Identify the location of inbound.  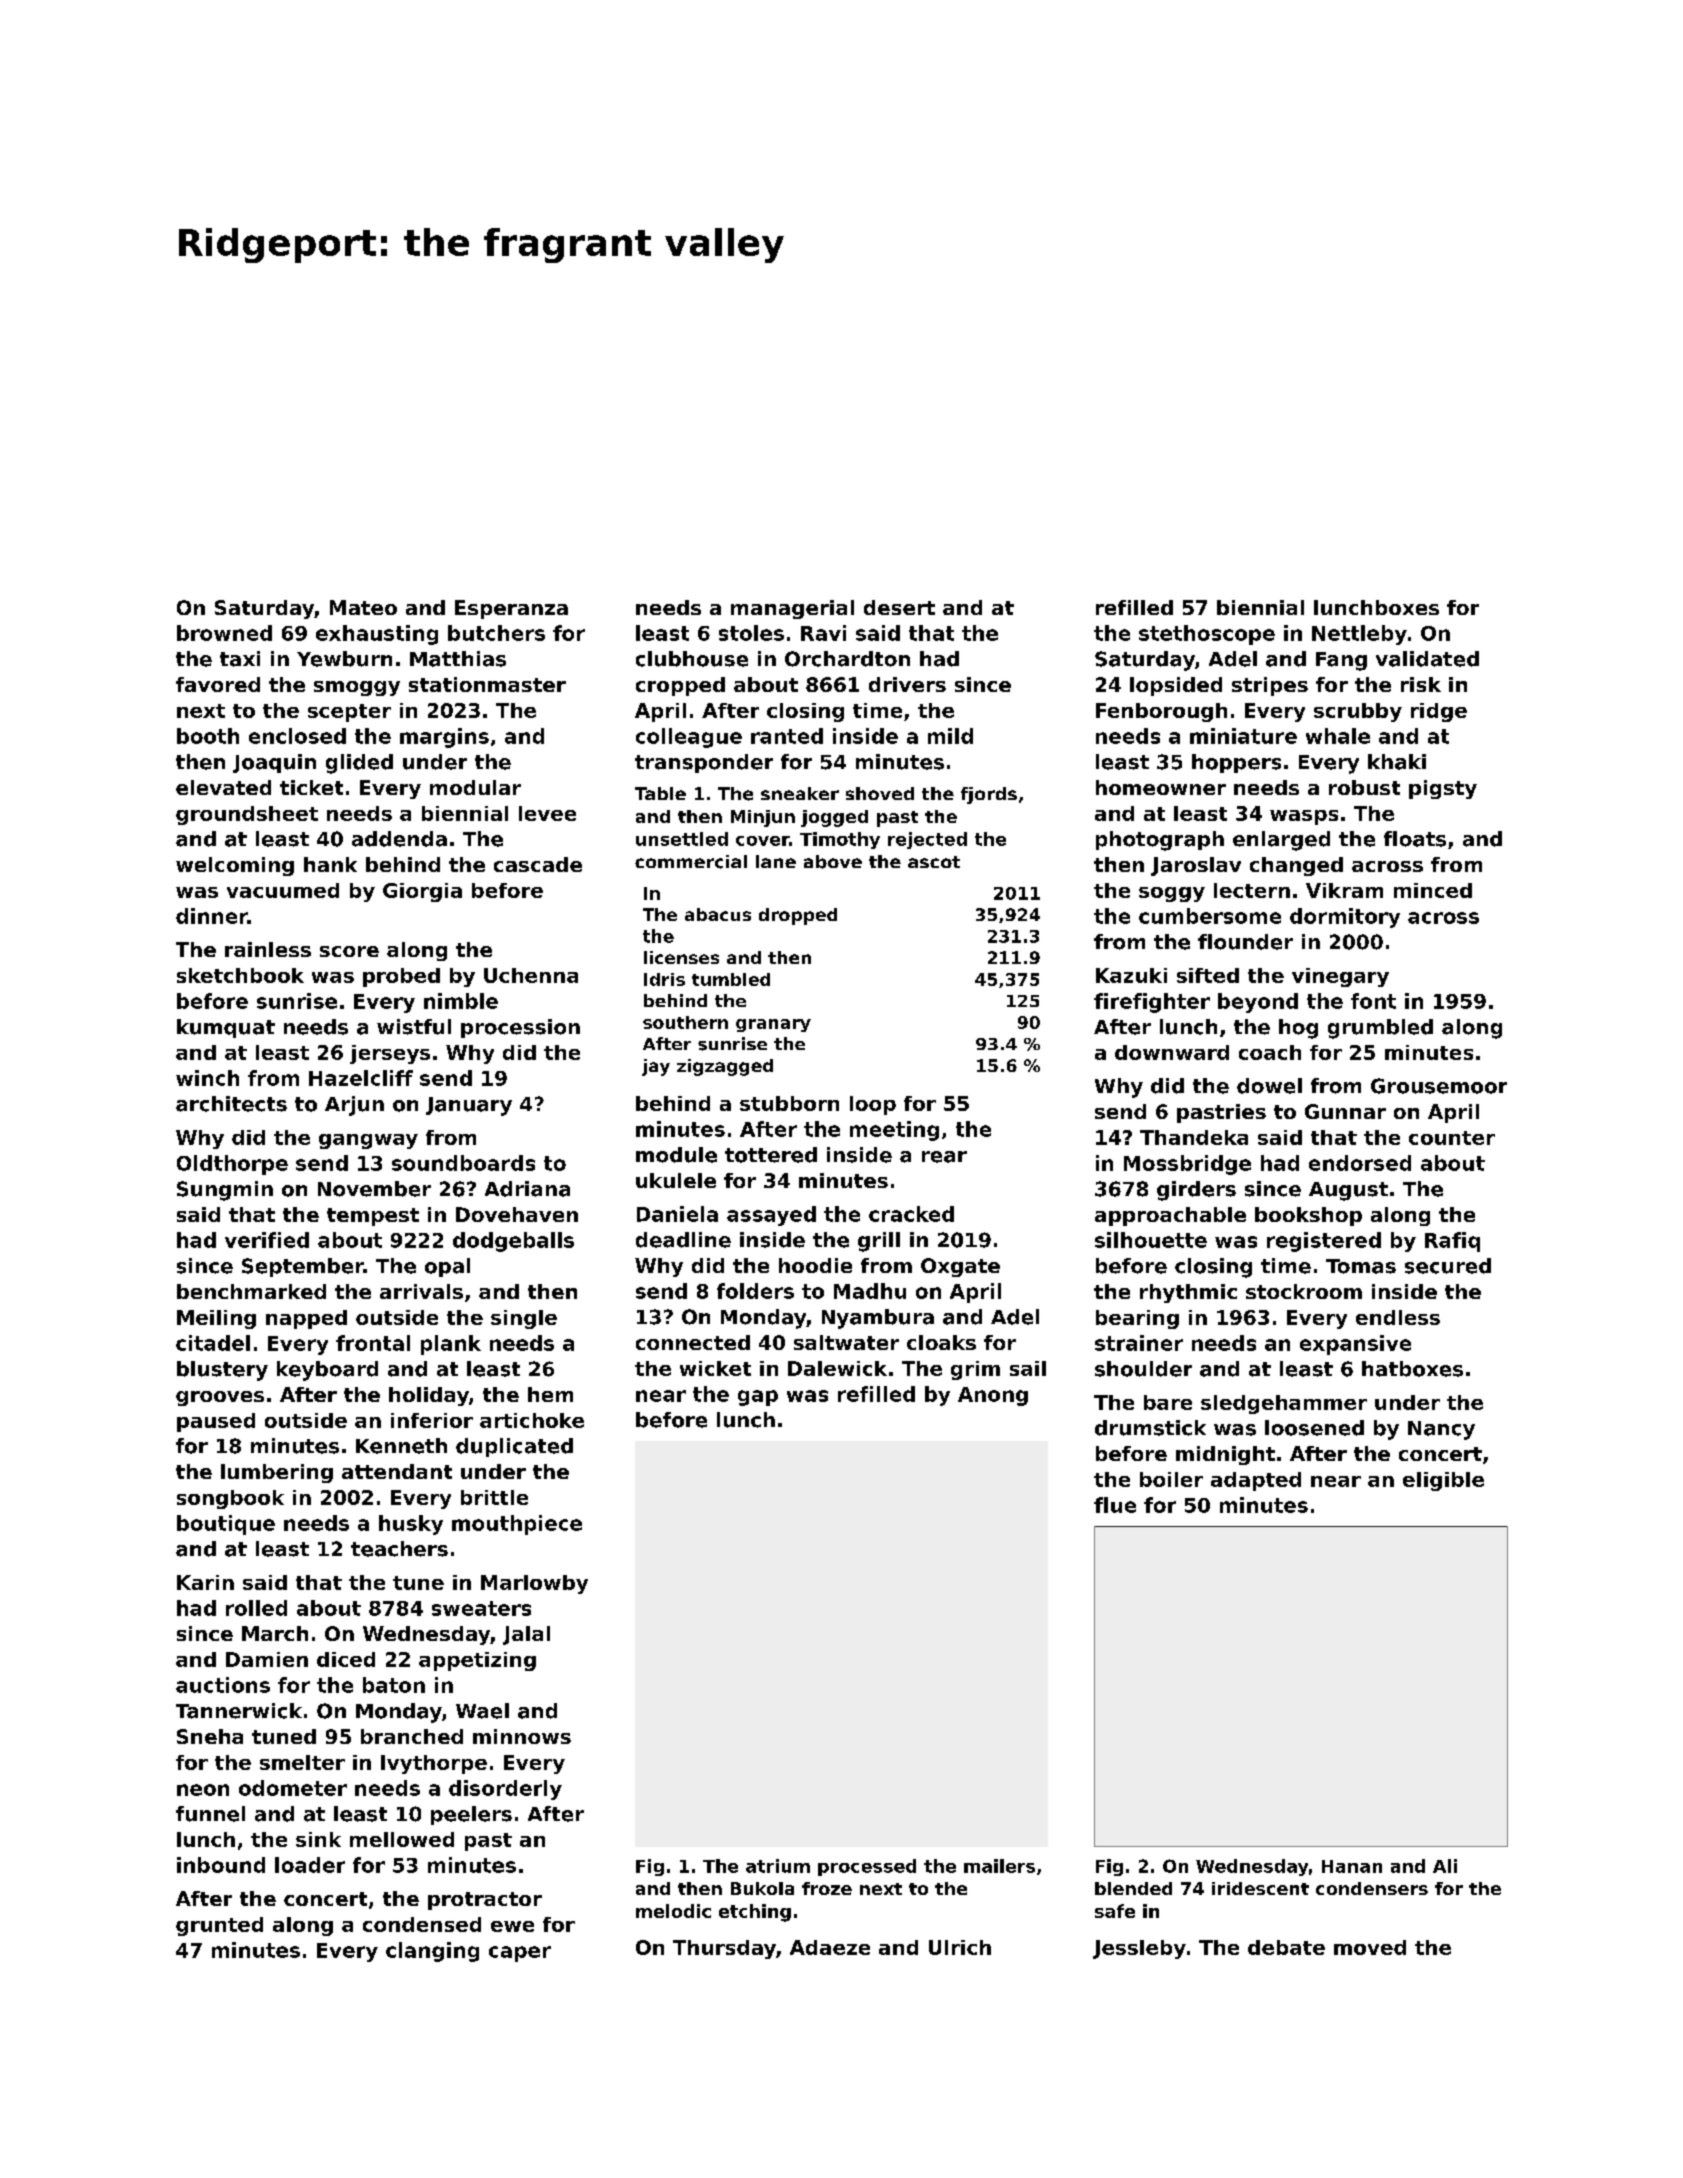
(221, 1865).
